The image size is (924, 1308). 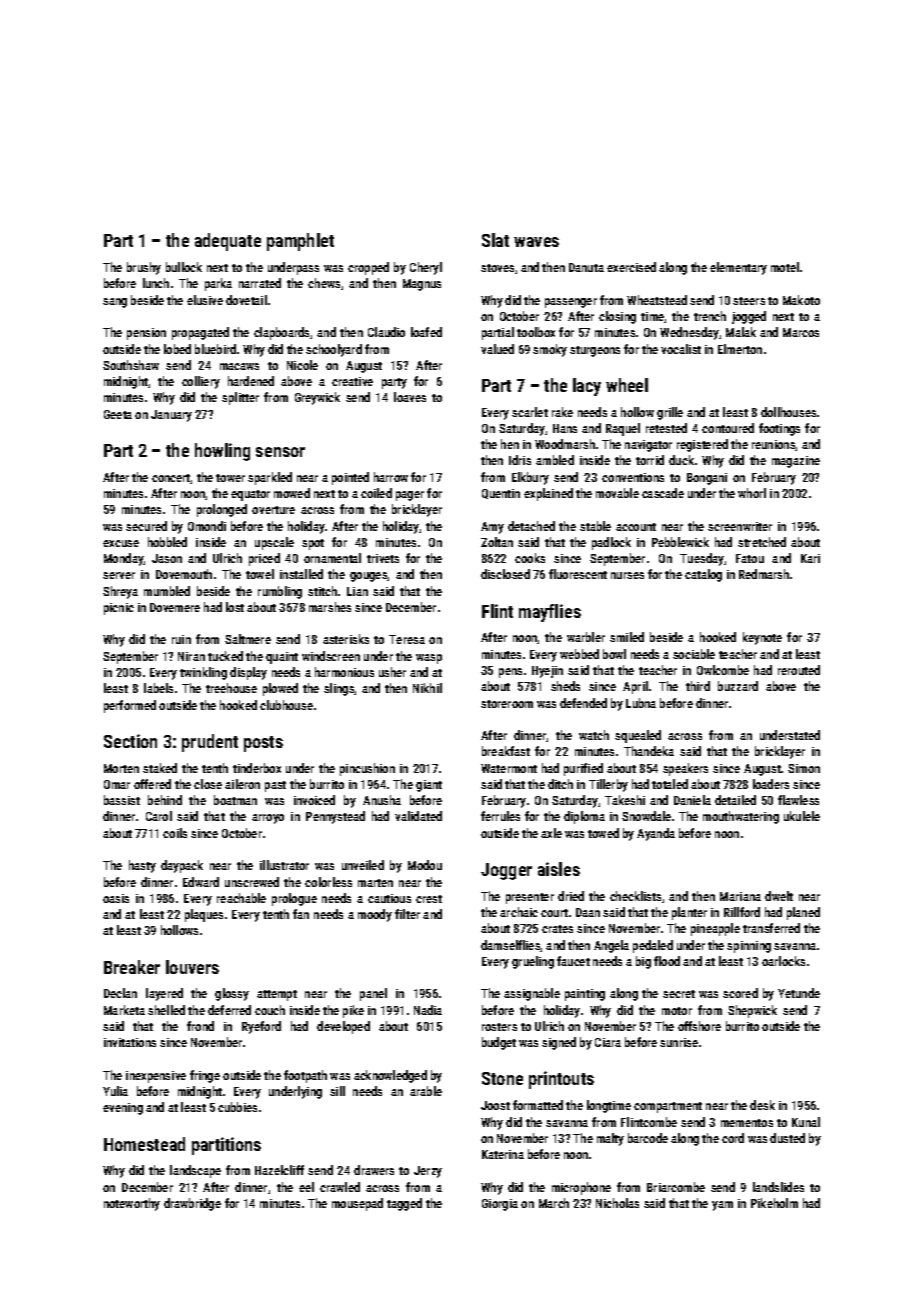 What do you see at coordinates (142, 866) in the document?
I see `hasty` at bounding box center [142, 866].
